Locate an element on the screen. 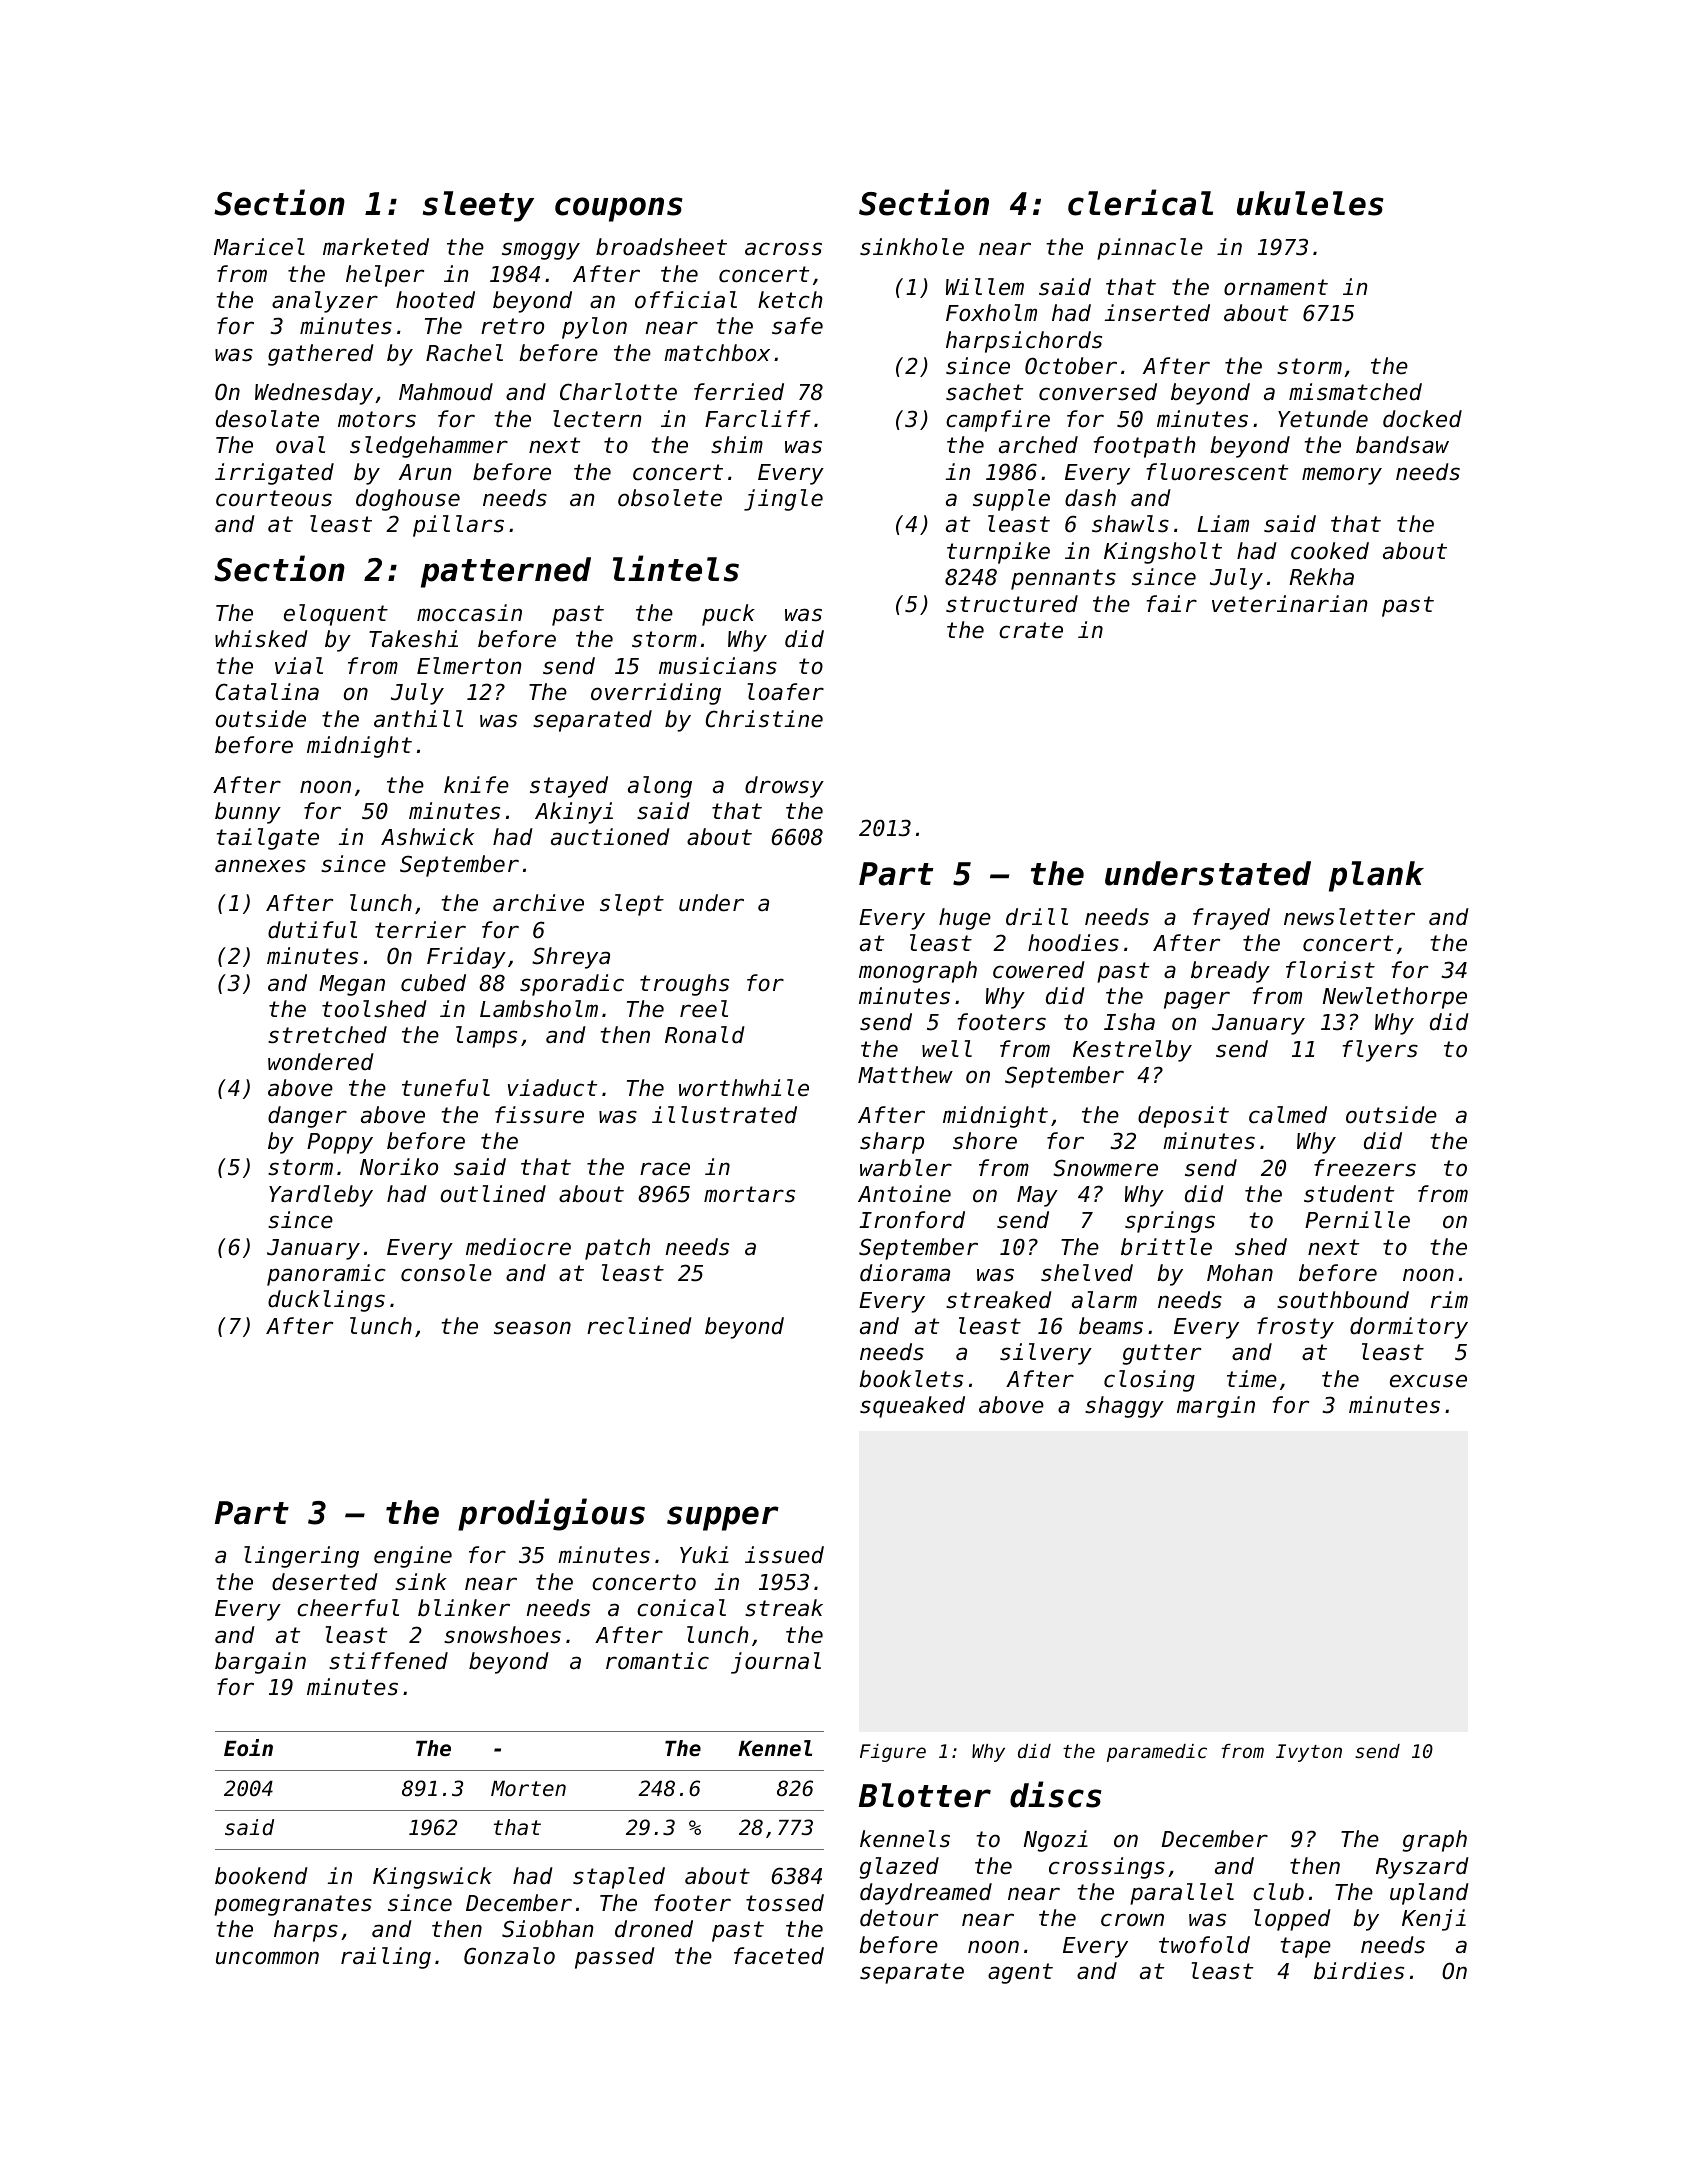 The height and width of the screenshot is (2178, 1683). issued is located at coordinates (784, 1555).
